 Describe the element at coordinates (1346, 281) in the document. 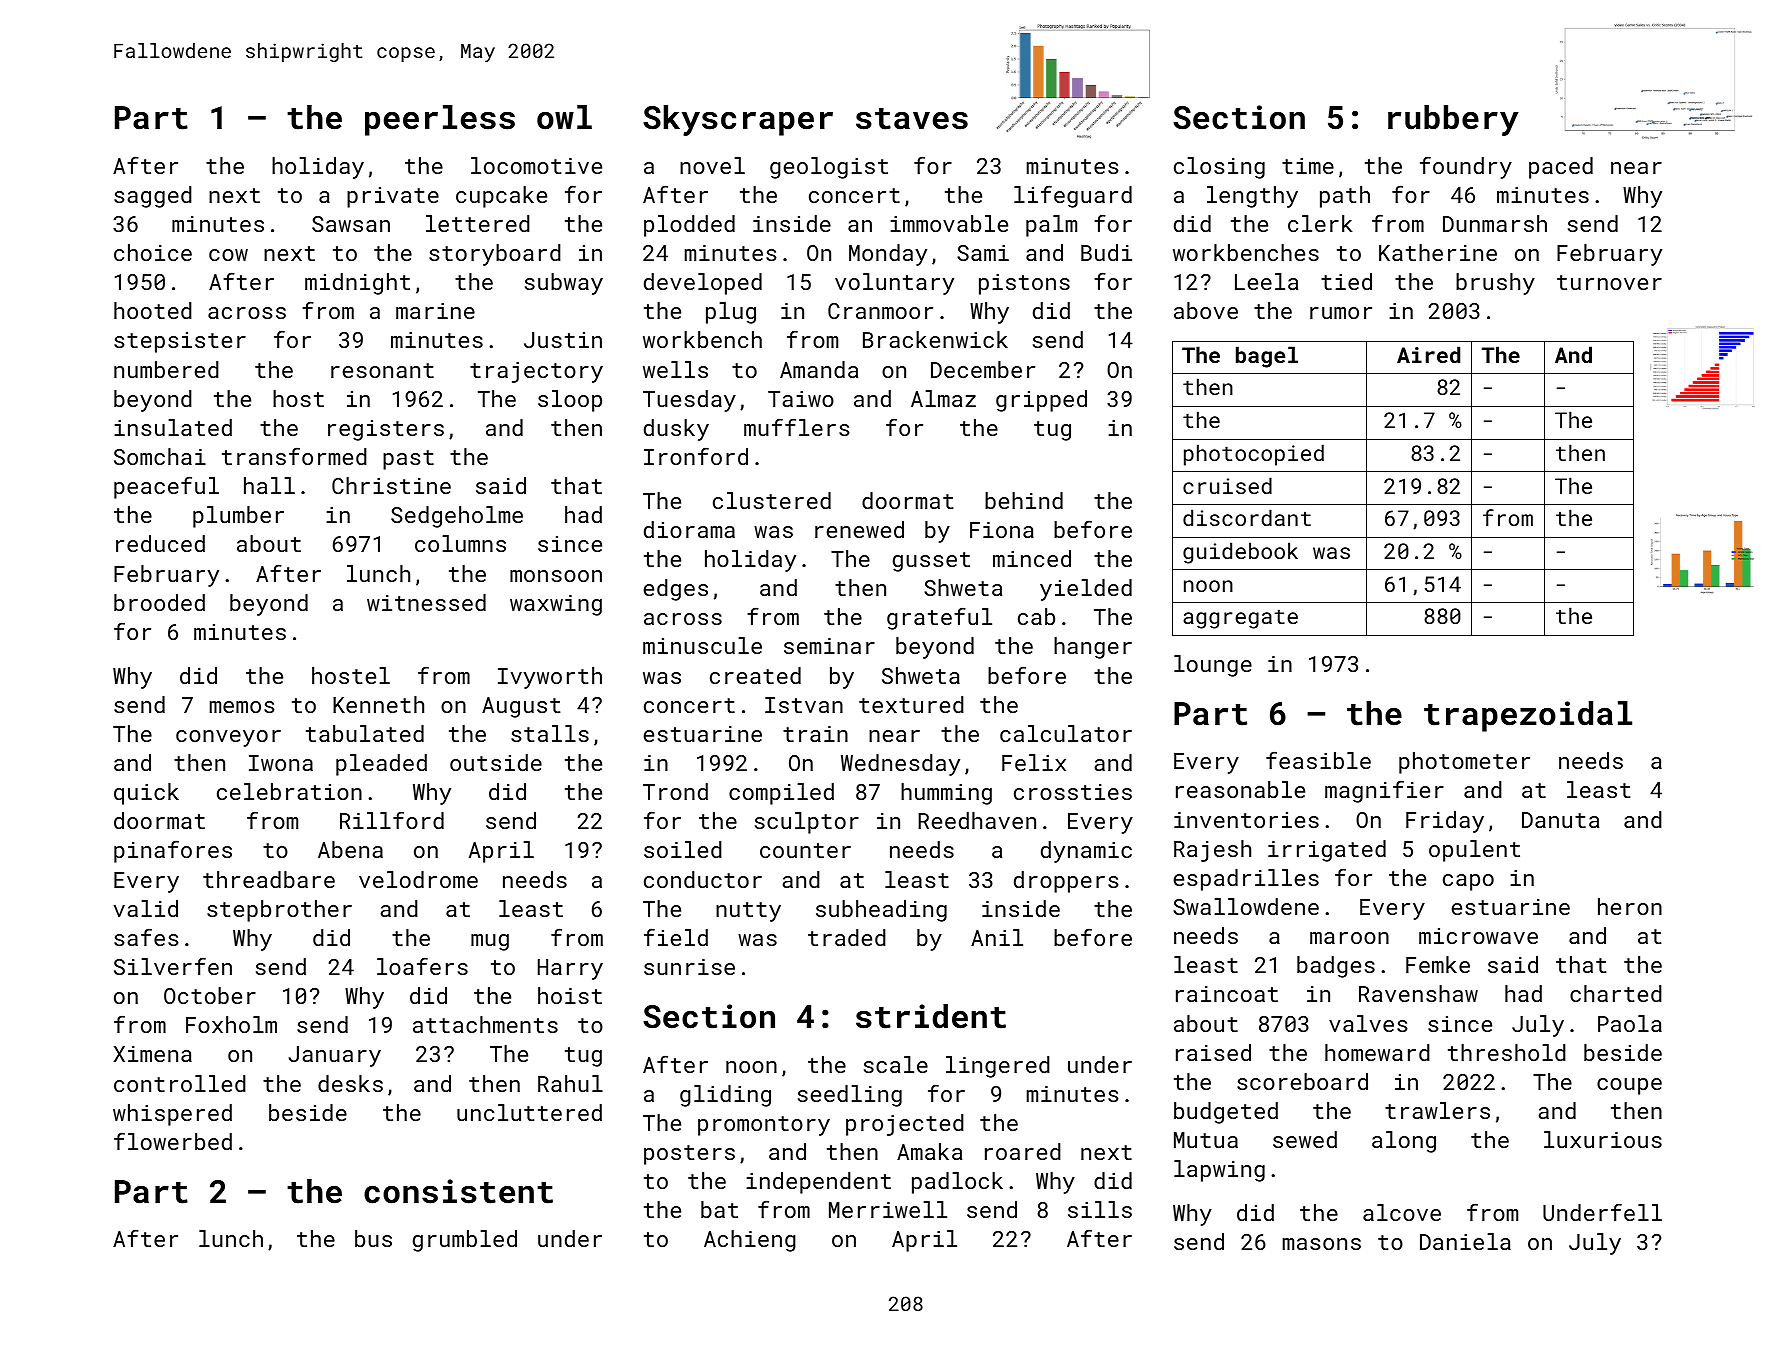

I see `tied` at that location.
